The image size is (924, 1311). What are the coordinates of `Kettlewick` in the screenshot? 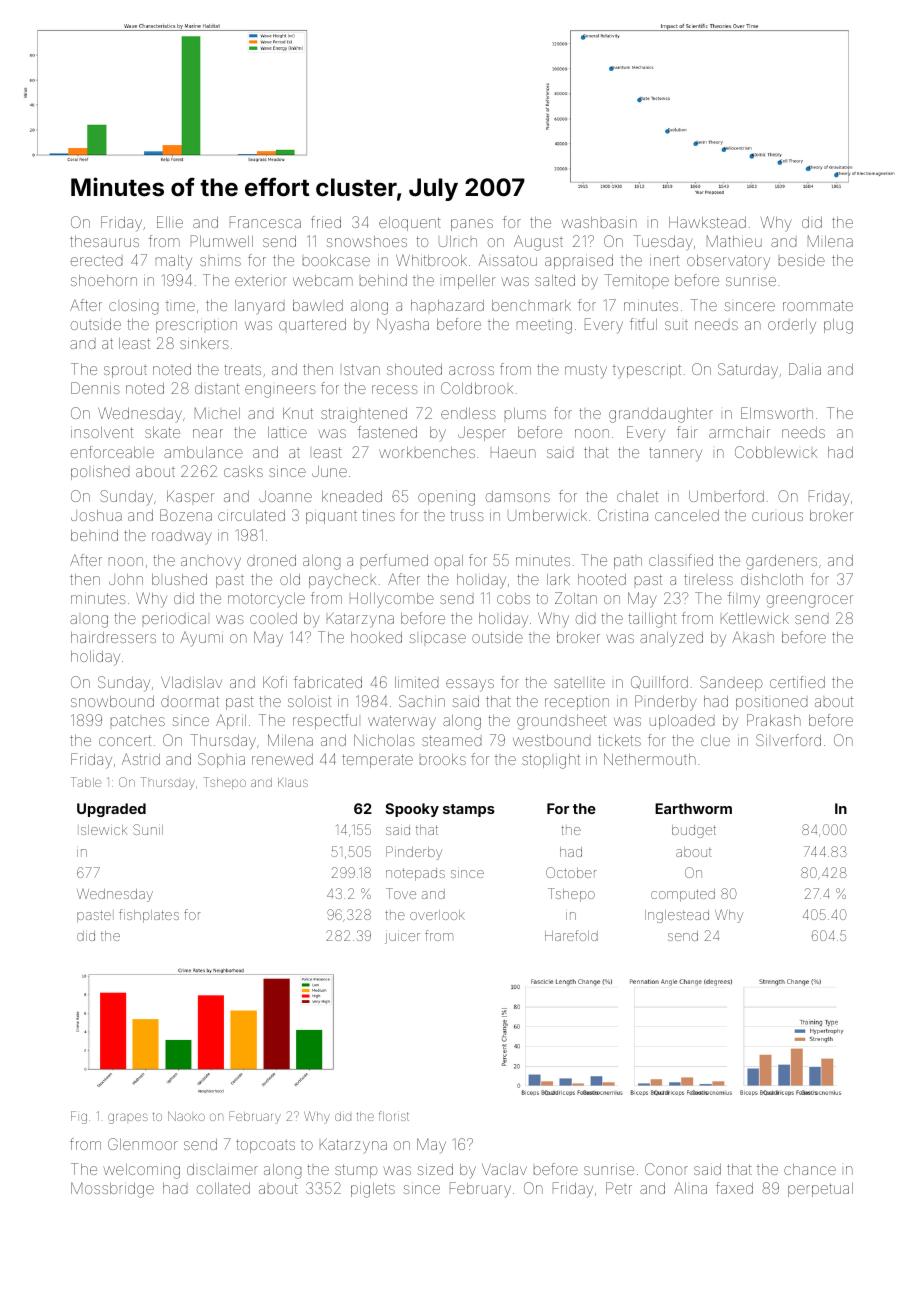 It's located at (755, 618).
